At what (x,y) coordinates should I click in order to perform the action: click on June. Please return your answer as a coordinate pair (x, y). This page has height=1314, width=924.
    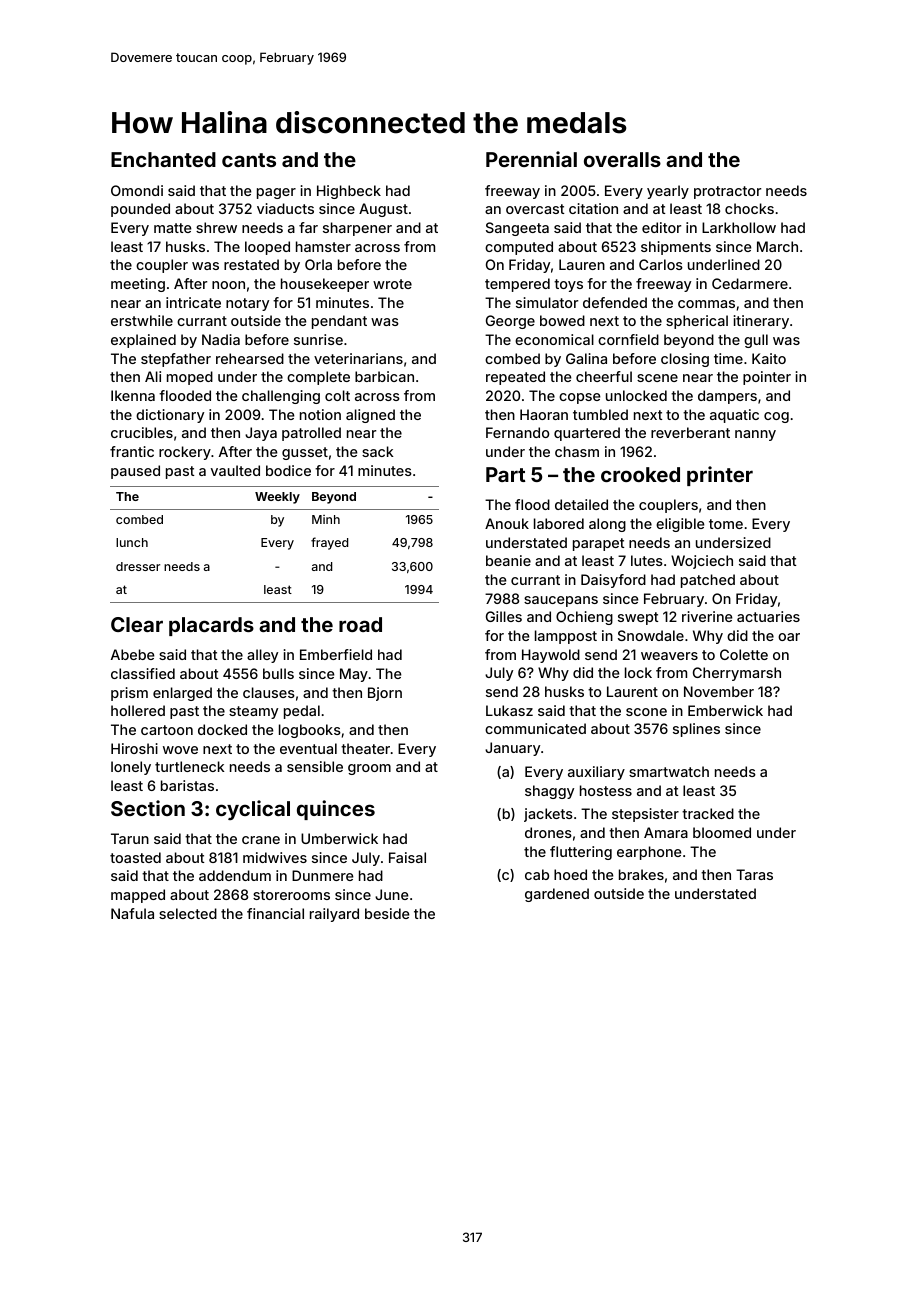
    Looking at the image, I should click on (392, 894).
